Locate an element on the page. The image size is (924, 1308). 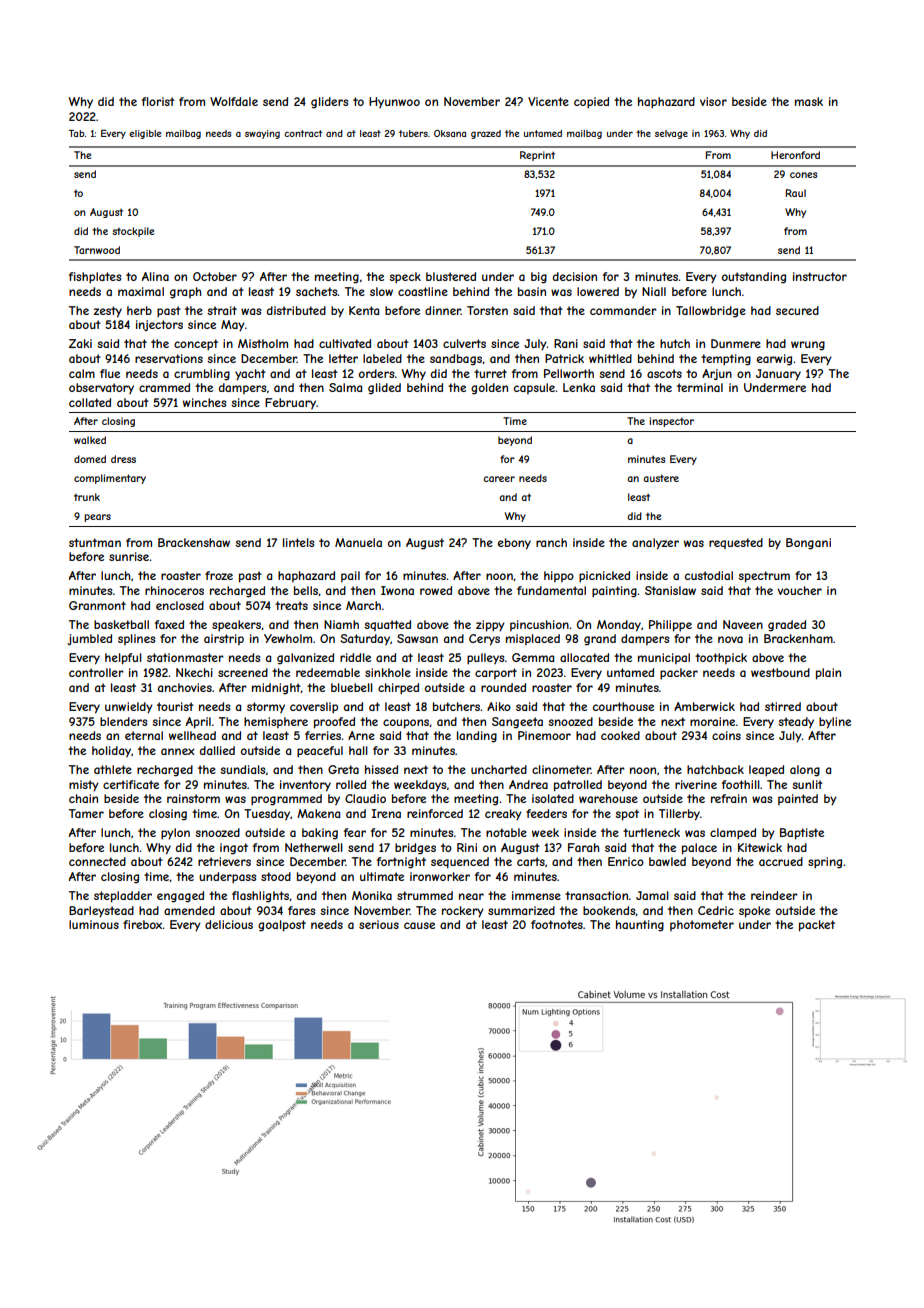
stood is located at coordinates (276, 876).
